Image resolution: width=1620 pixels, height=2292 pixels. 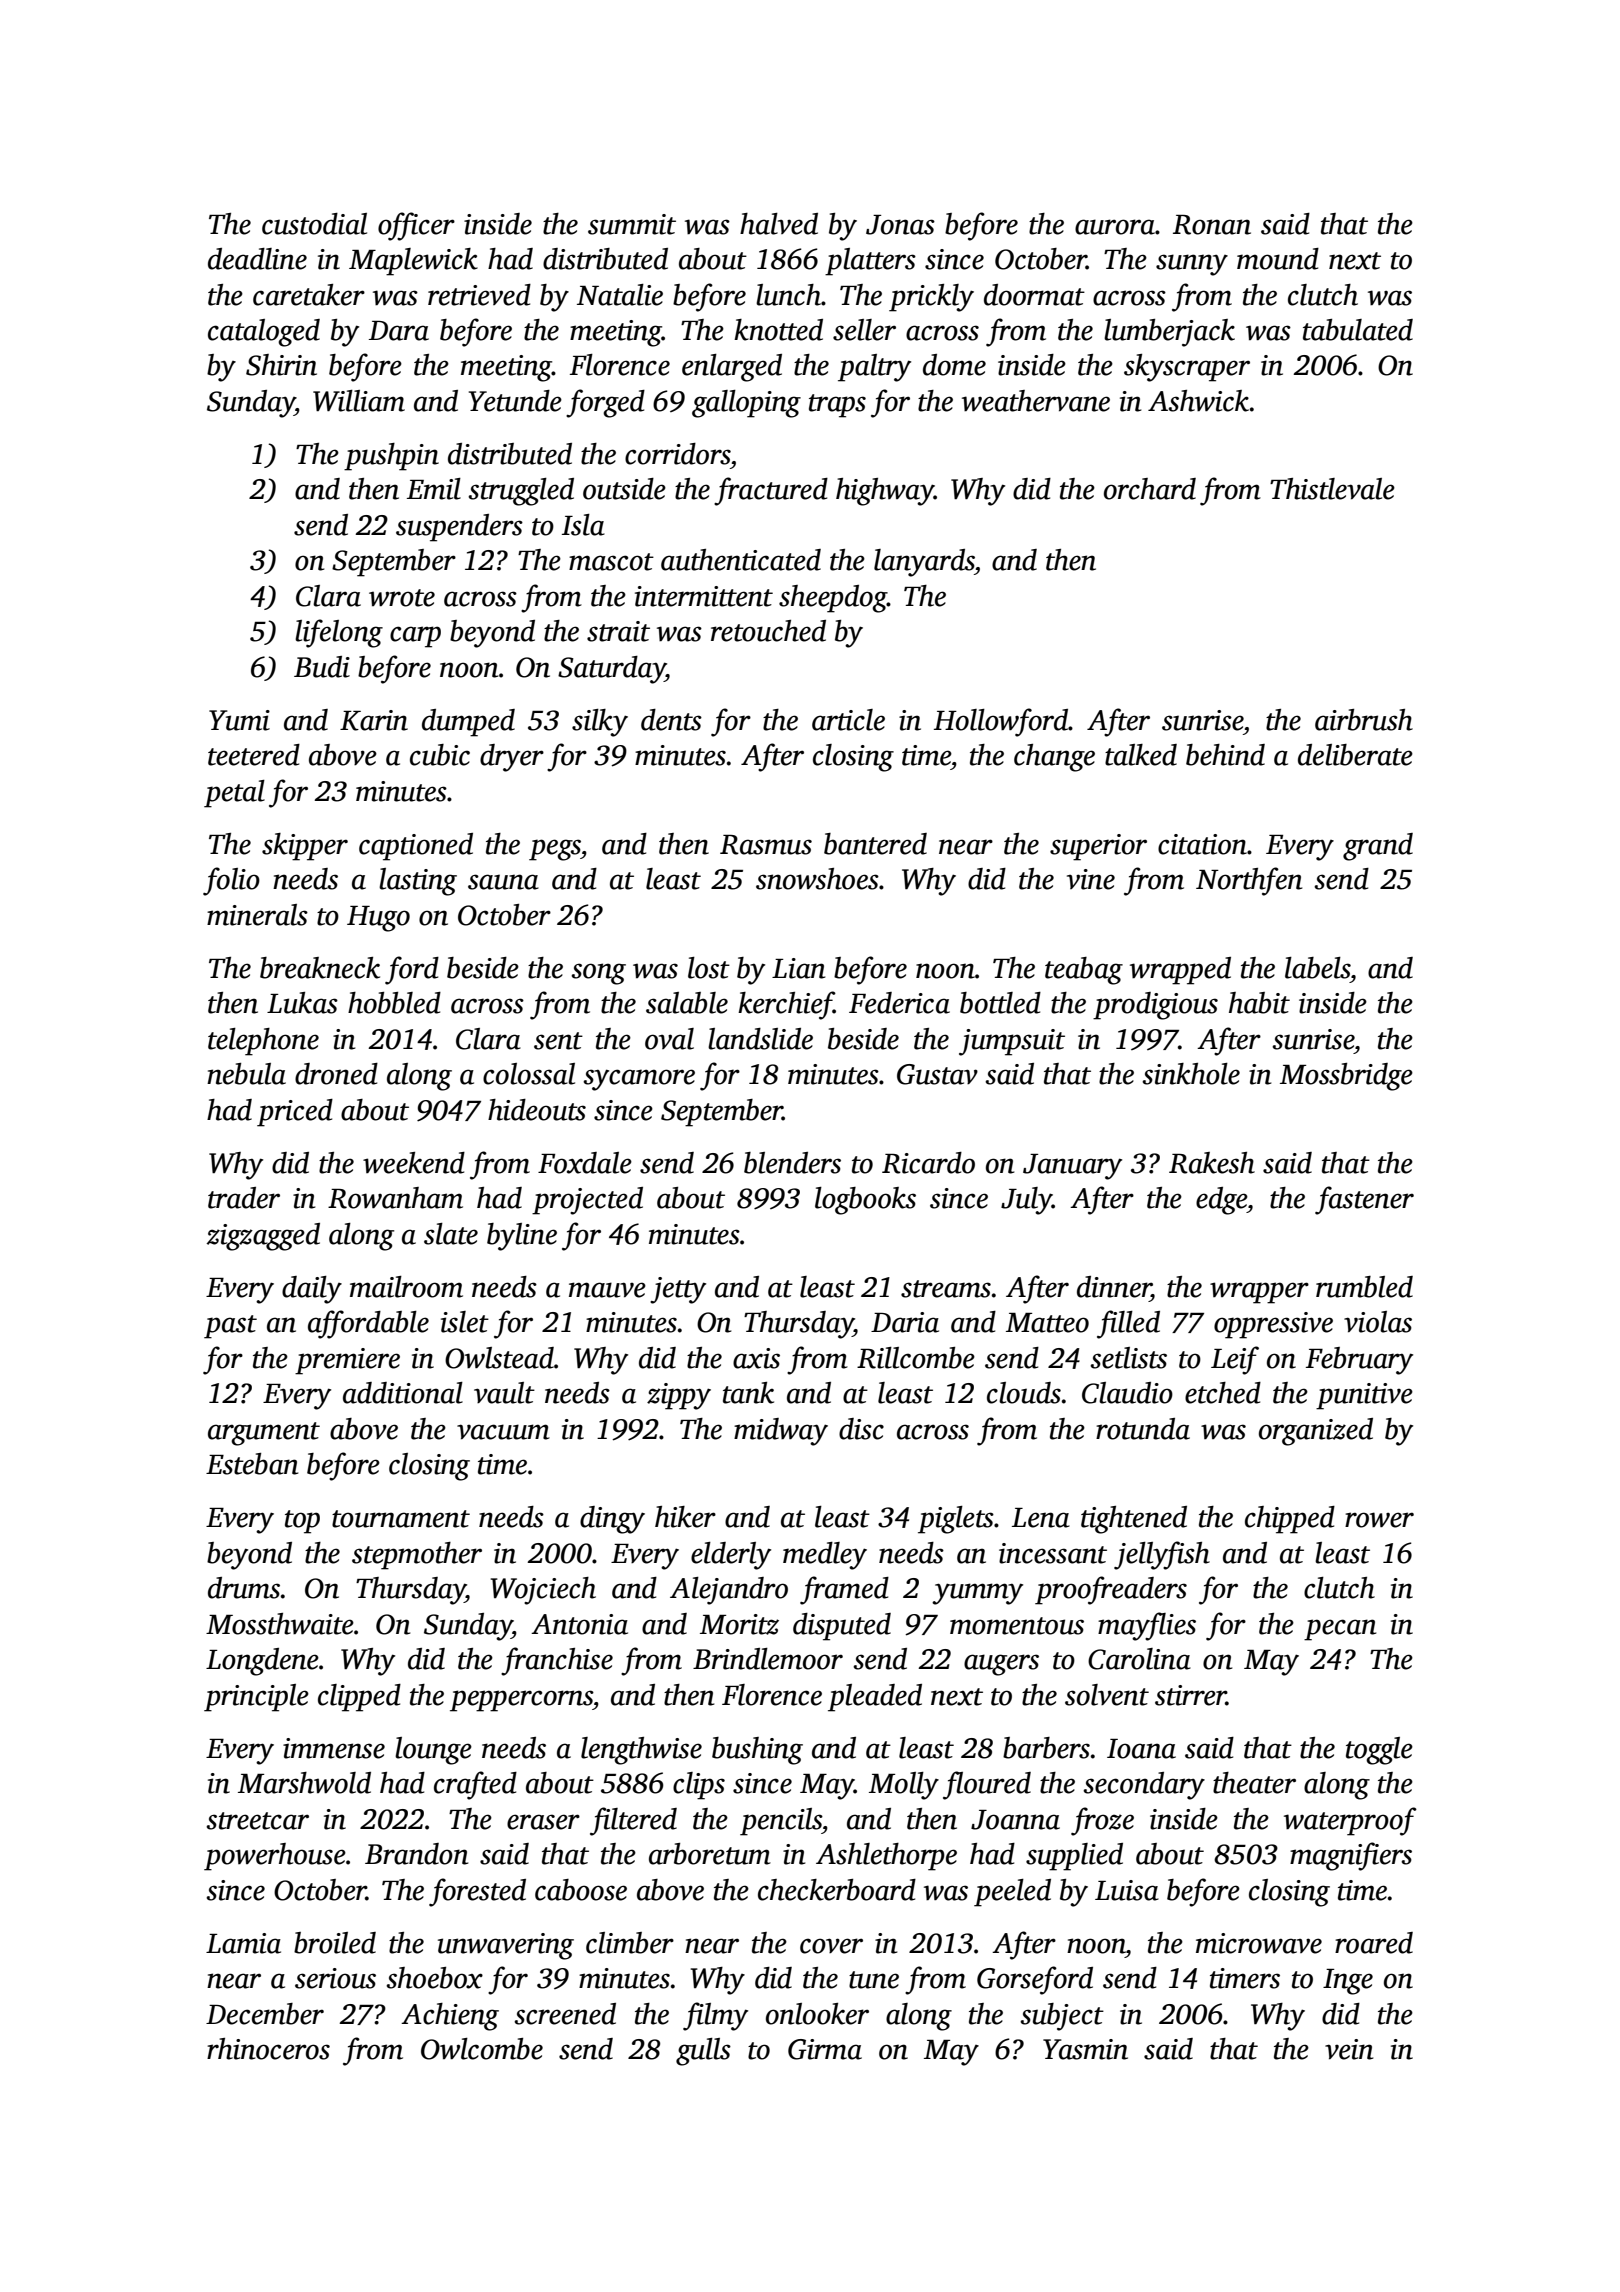 I want to click on mascot, so click(x=611, y=562).
